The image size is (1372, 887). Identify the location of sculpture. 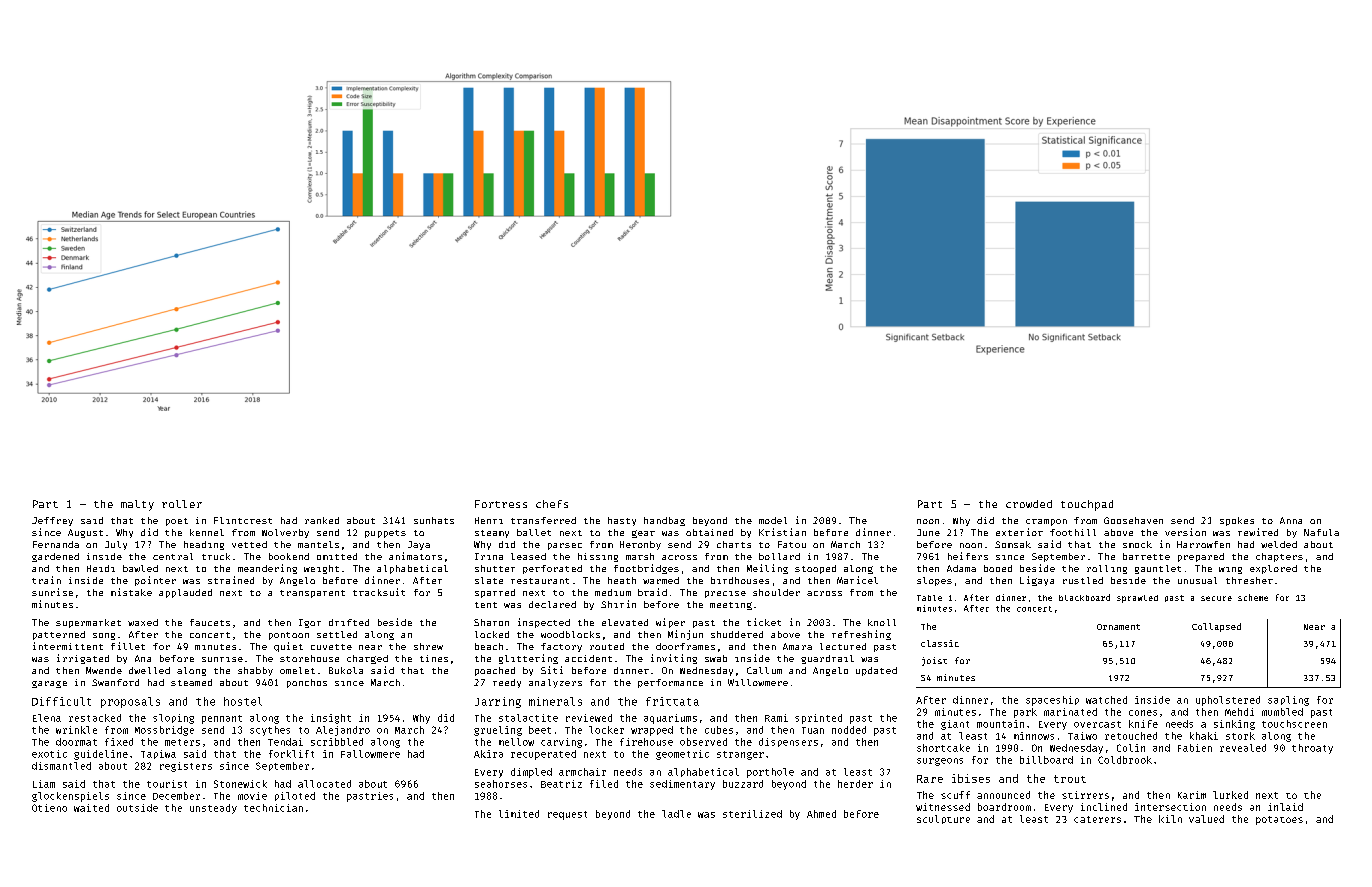
(943, 819).
